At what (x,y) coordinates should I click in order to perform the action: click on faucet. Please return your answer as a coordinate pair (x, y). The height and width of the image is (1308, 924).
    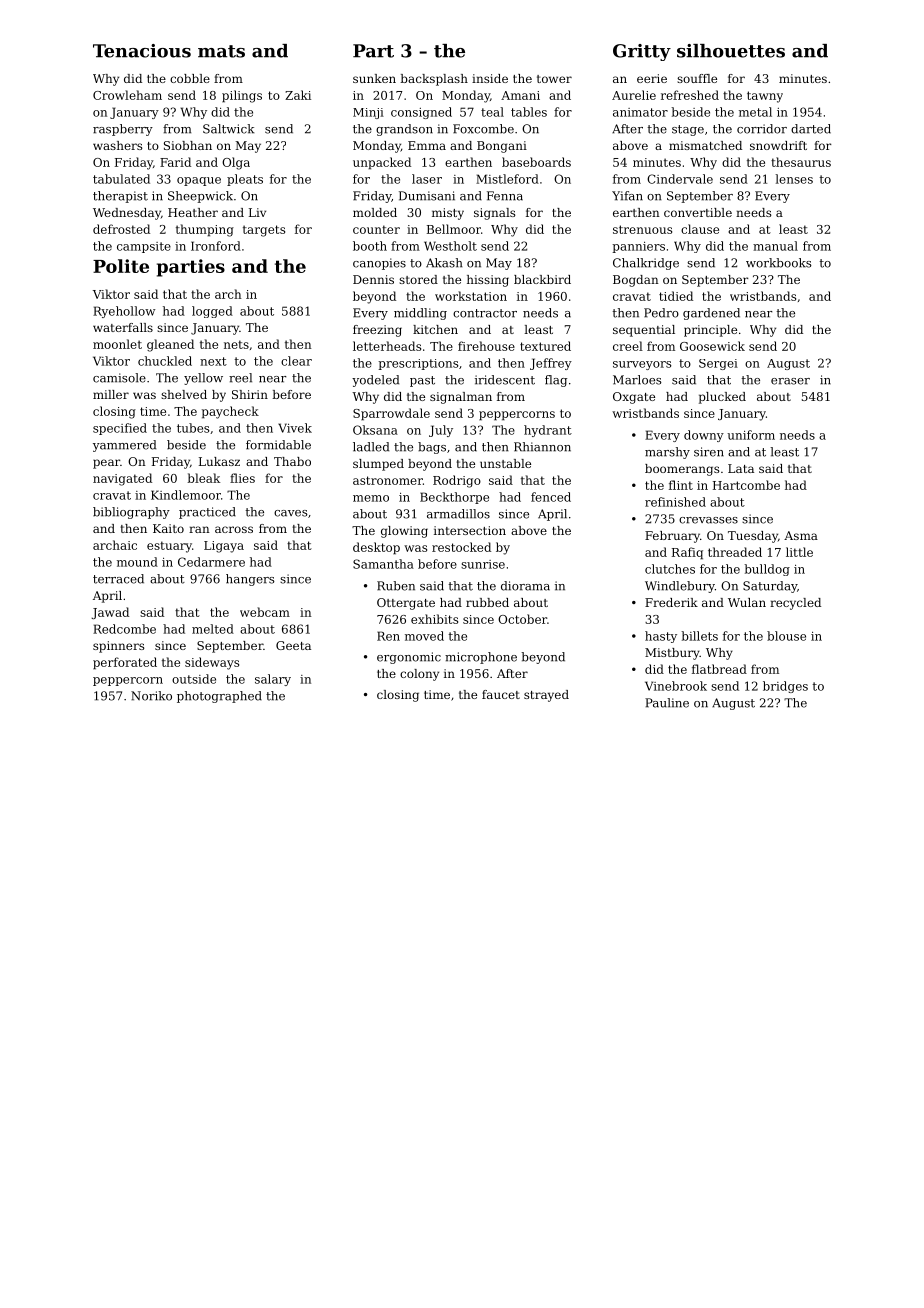
    Looking at the image, I should click on (501, 694).
